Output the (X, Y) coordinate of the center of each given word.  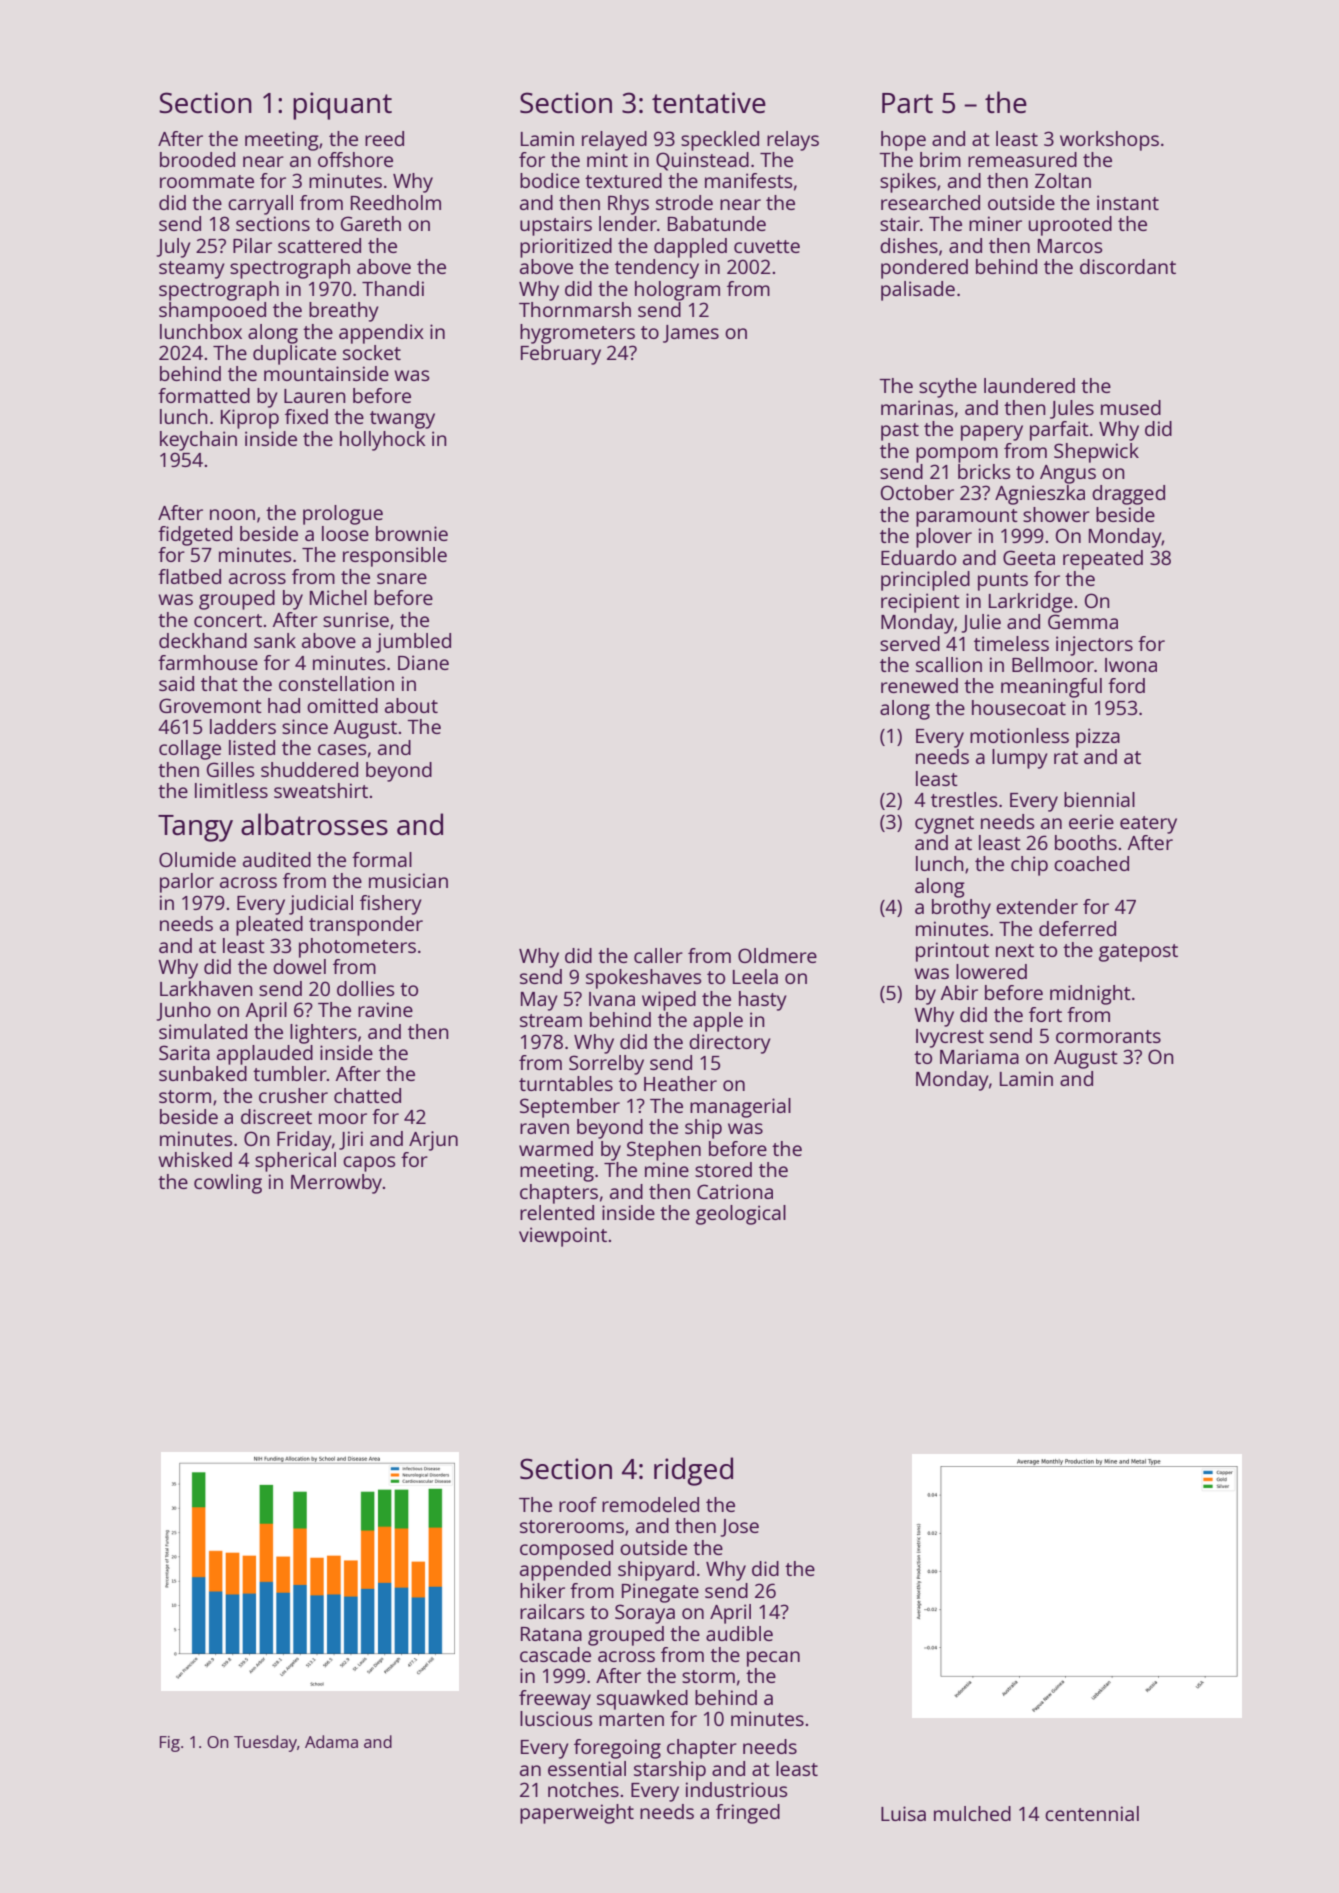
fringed (748, 1814)
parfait (1059, 431)
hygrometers (577, 334)
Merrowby (336, 1184)
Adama (331, 1741)
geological (741, 1215)
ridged (693, 1471)
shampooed (212, 312)
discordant (1128, 266)
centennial (1092, 1813)
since (305, 726)
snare (402, 578)
